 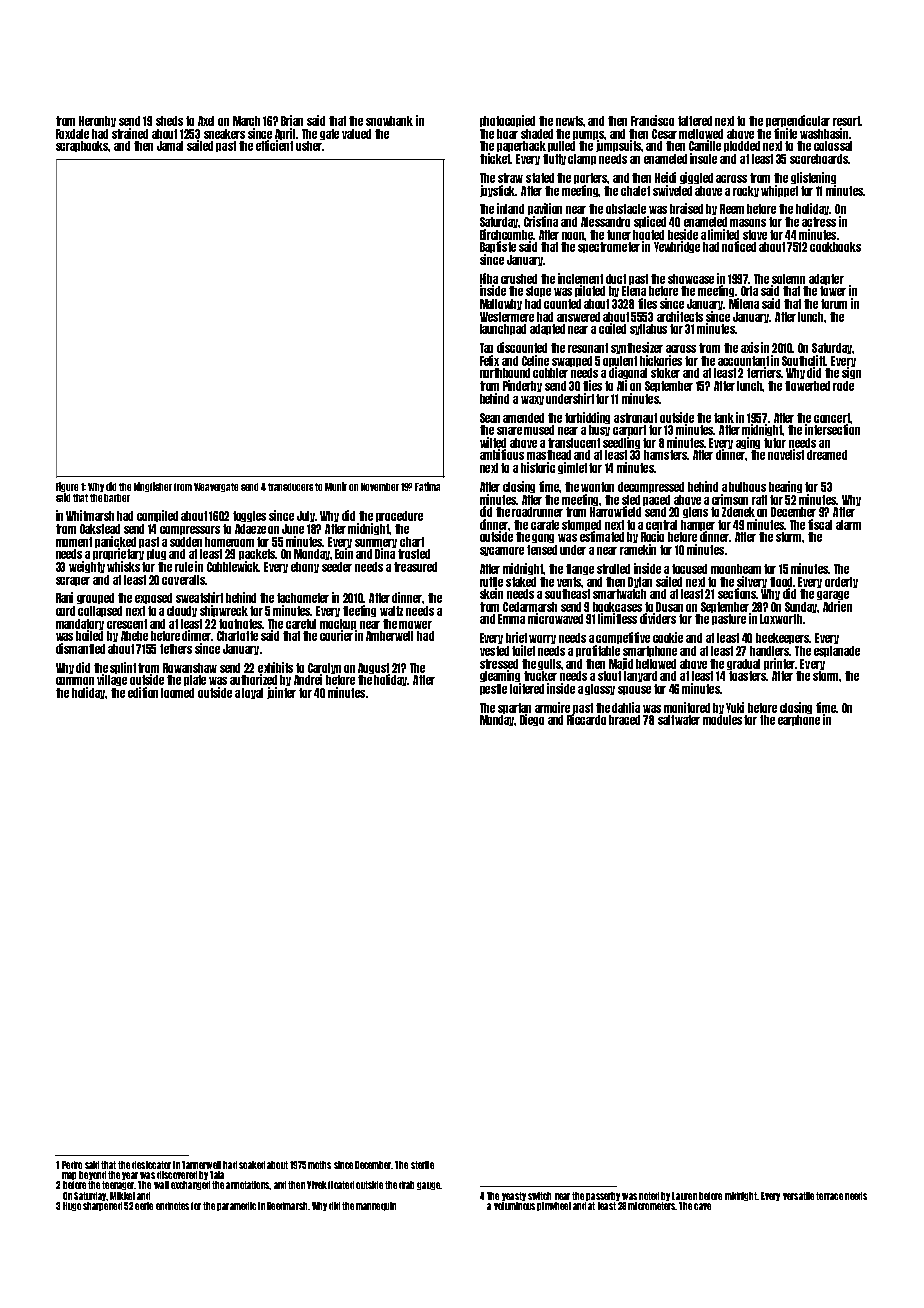 I want to click on hickories, so click(x=661, y=360).
